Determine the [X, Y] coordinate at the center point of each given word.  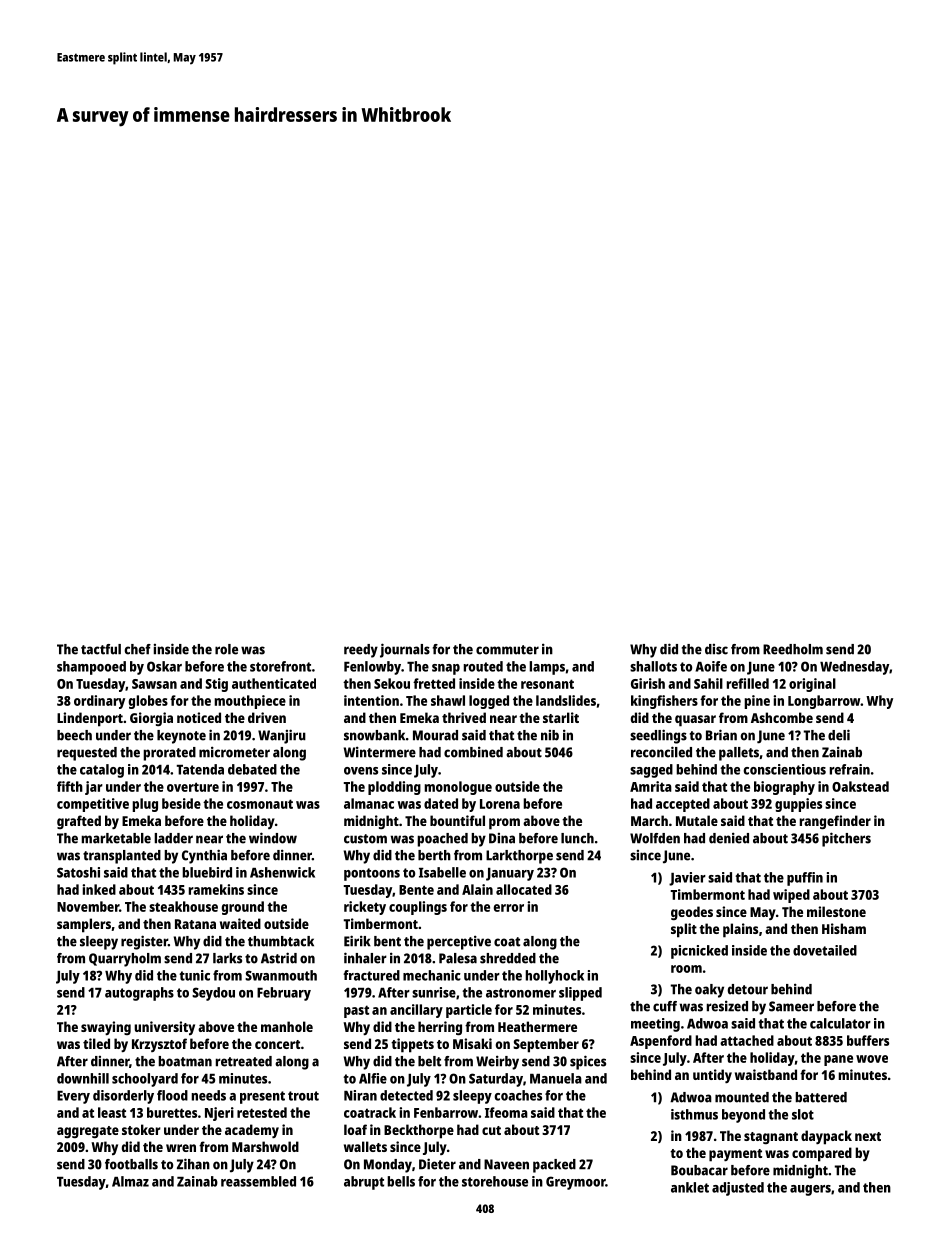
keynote [181, 737]
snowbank [374, 735]
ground [243, 908]
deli [839, 735]
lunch [577, 838]
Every [73, 1097]
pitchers [846, 839]
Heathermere [537, 1026]
